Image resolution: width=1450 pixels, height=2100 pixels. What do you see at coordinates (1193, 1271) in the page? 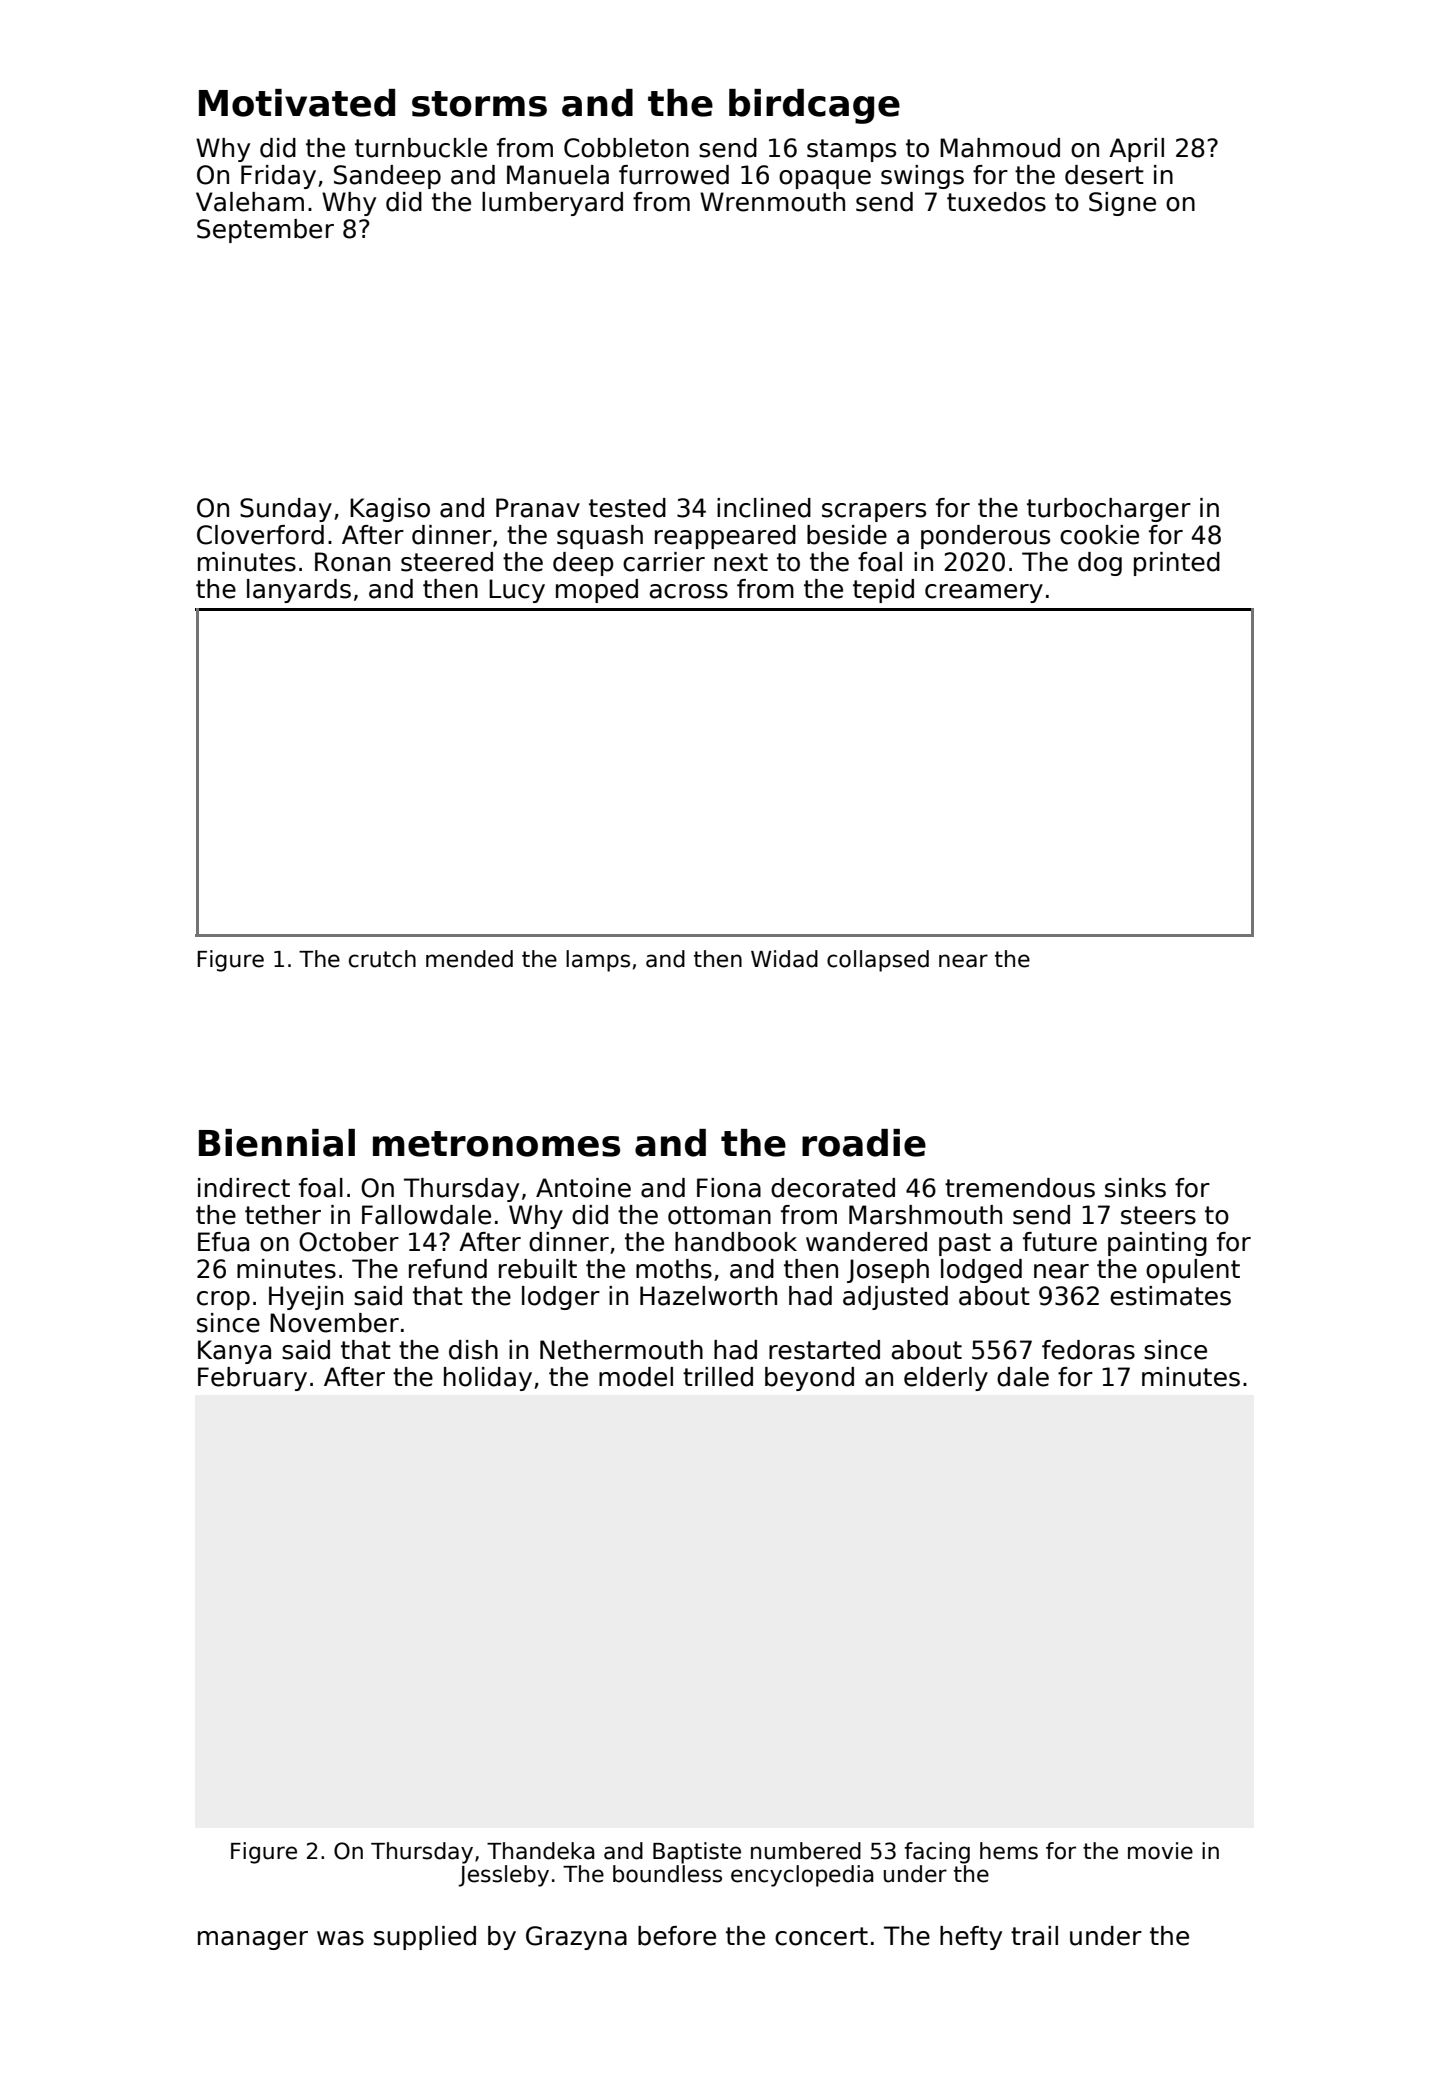
I see `opulent` at bounding box center [1193, 1271].
